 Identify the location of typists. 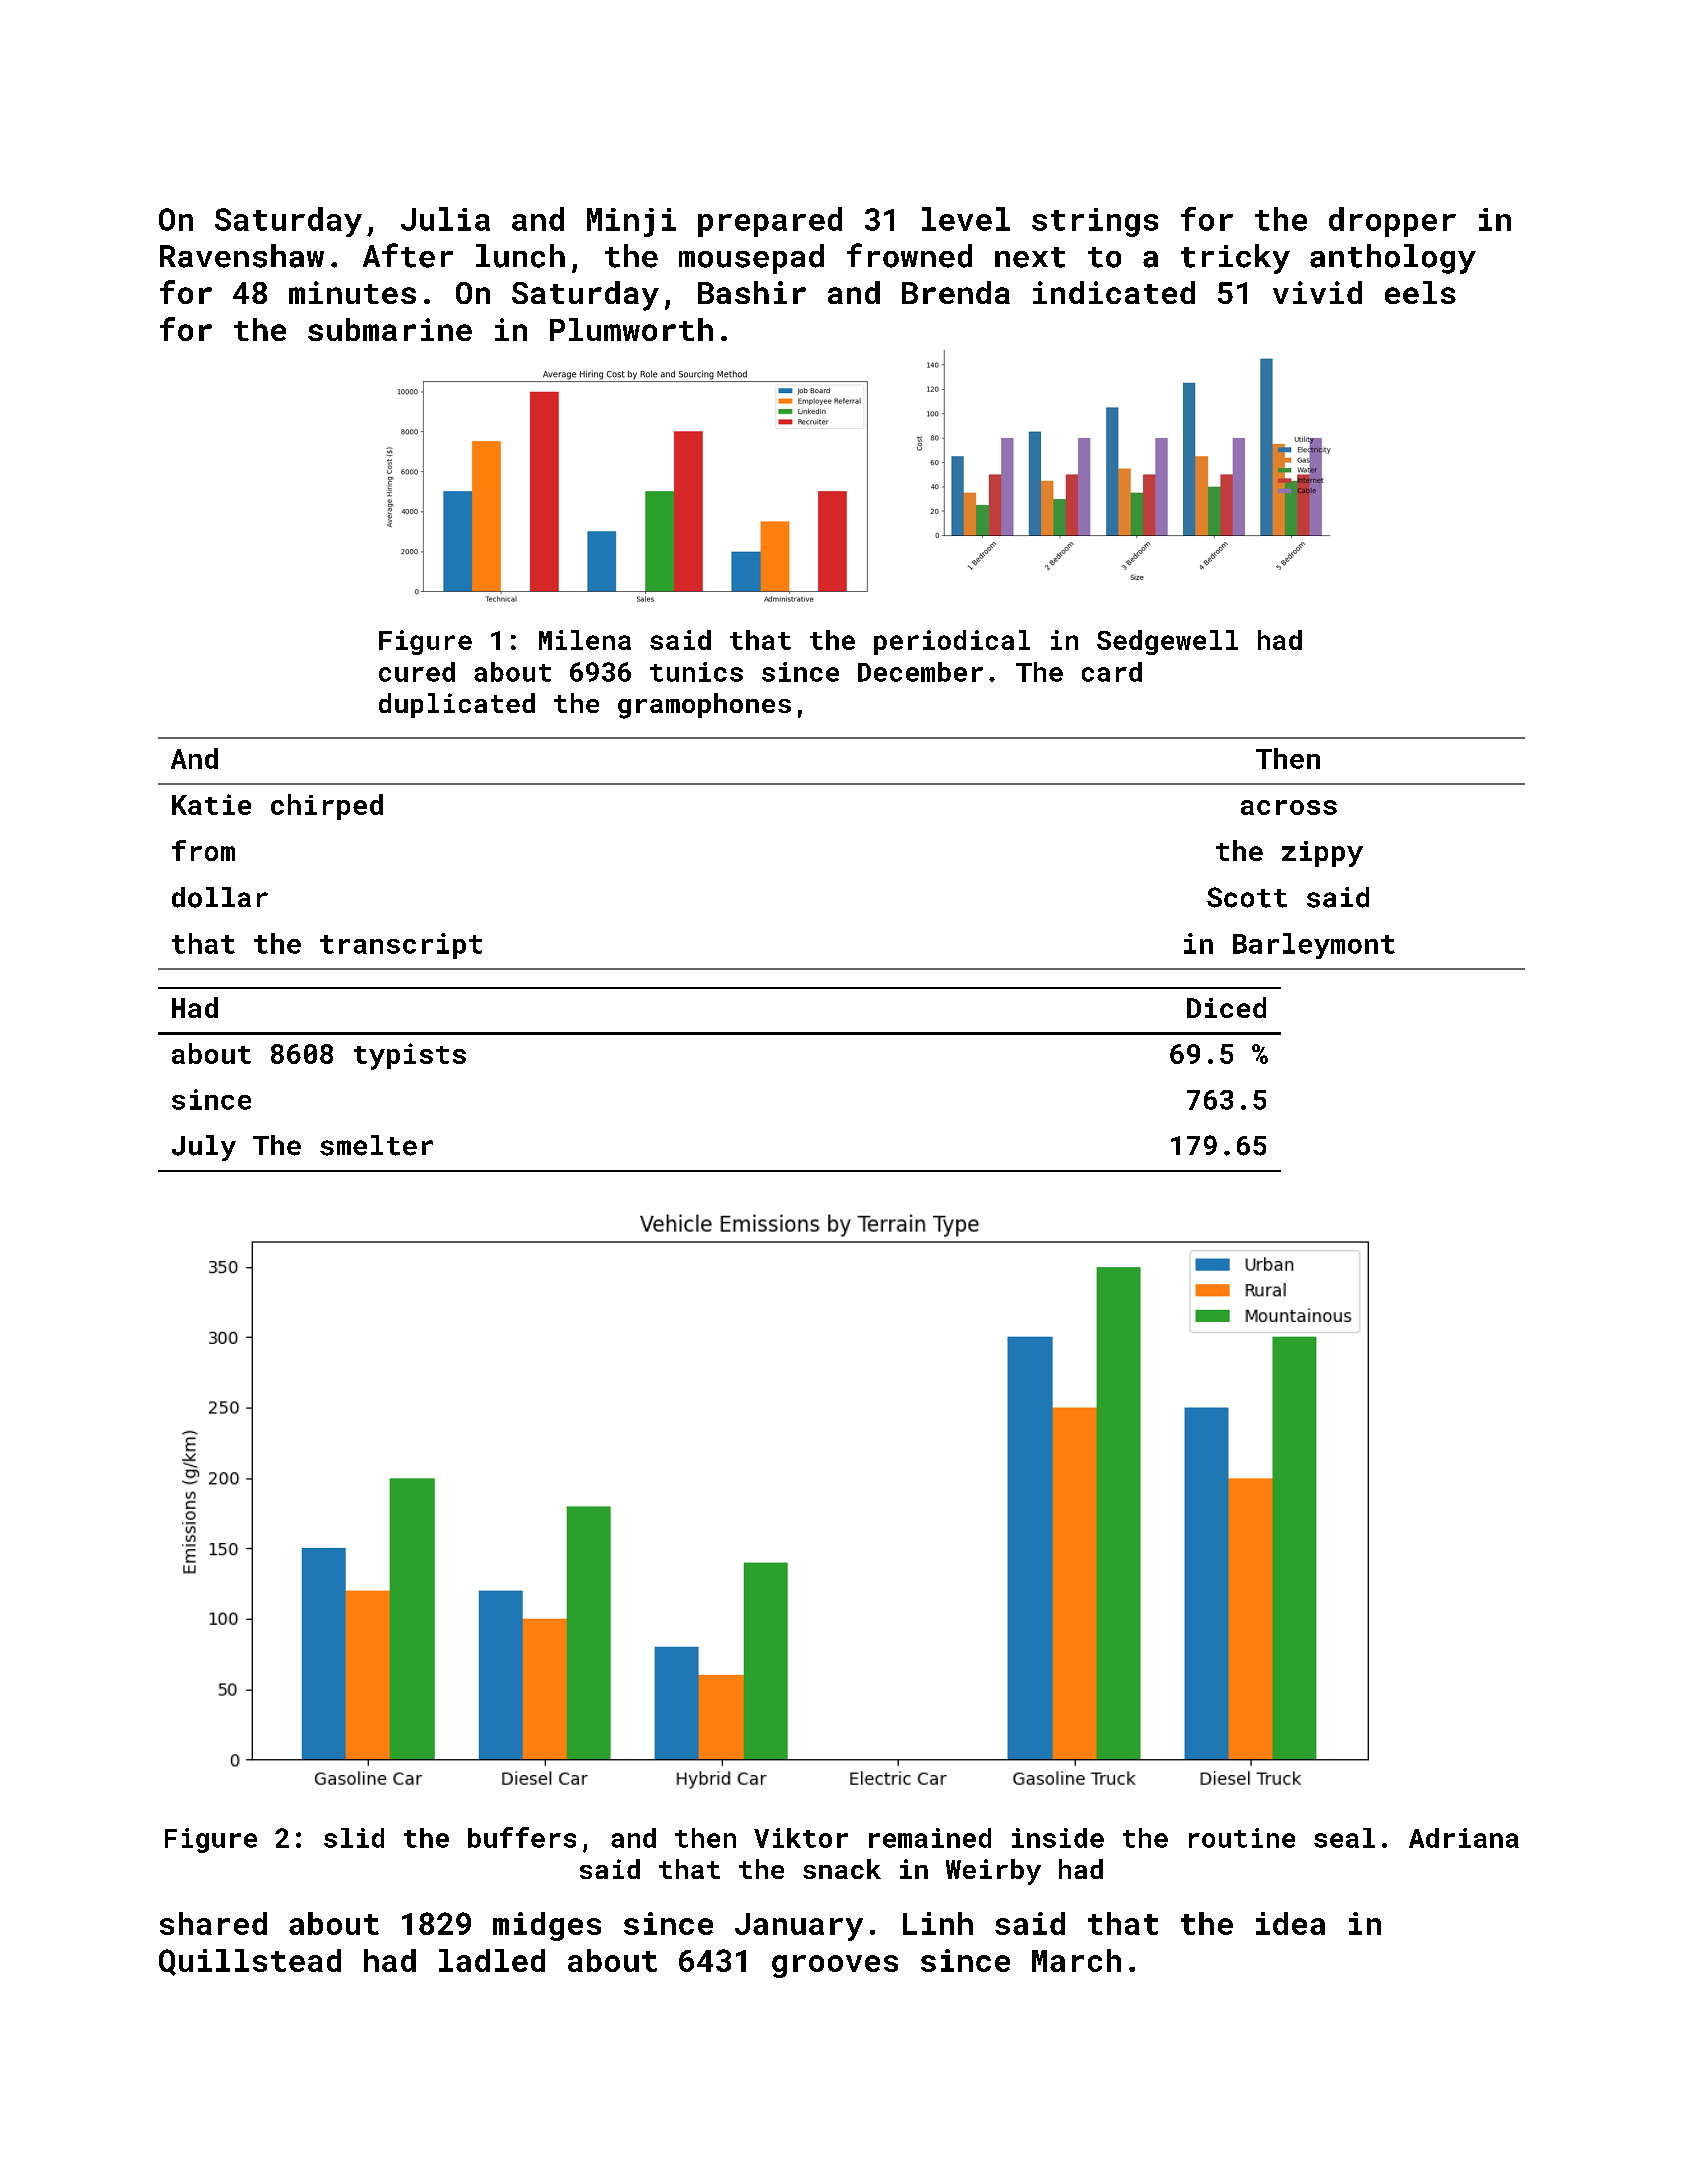
(410, 1056).
